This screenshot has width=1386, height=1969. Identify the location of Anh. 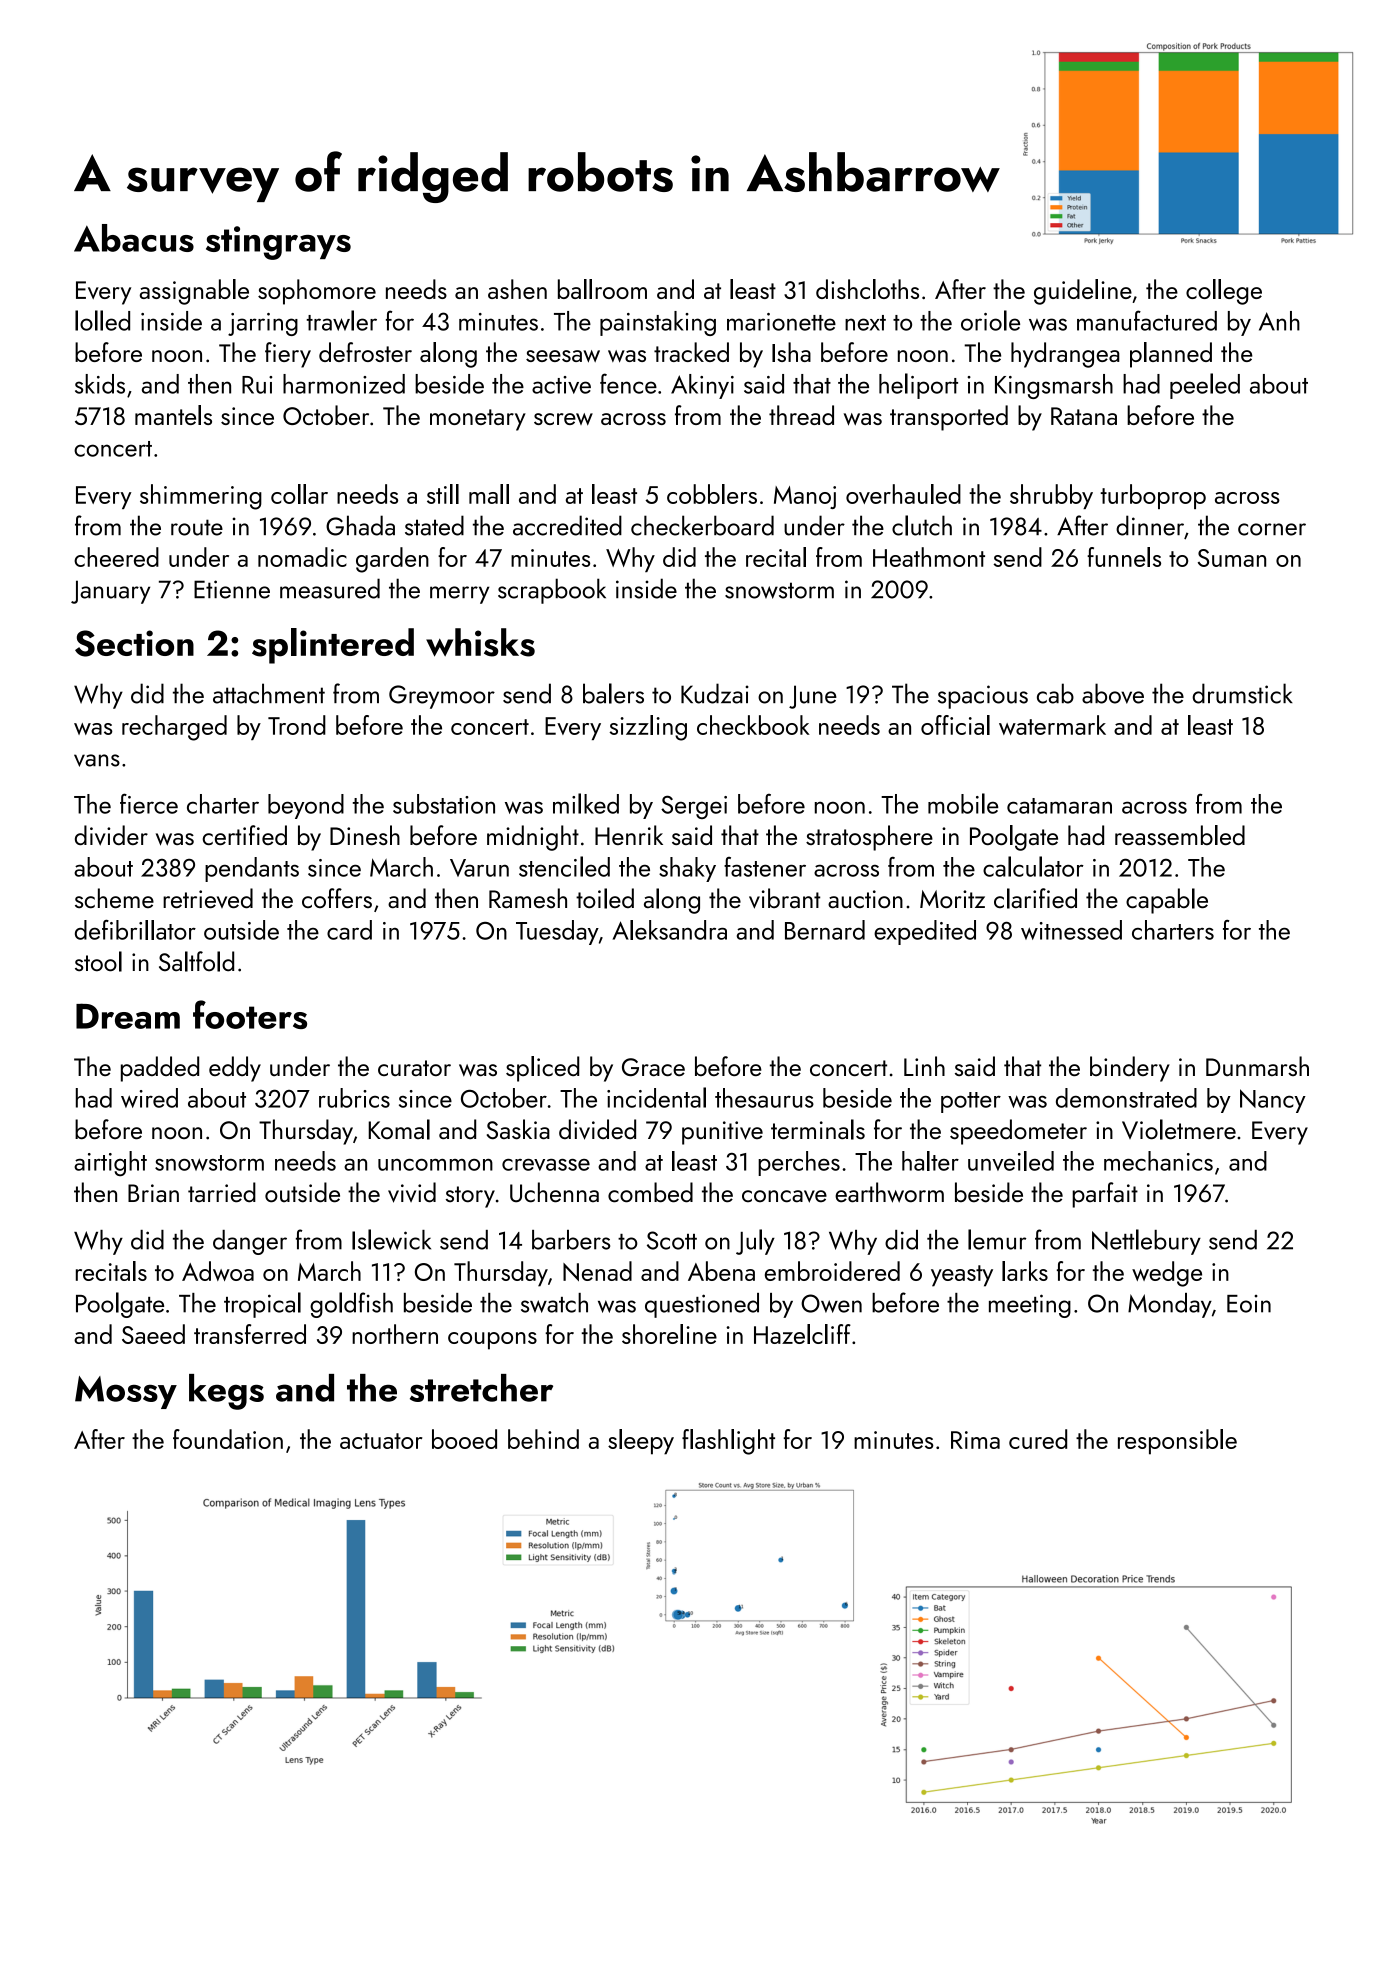
(1279, 321).
